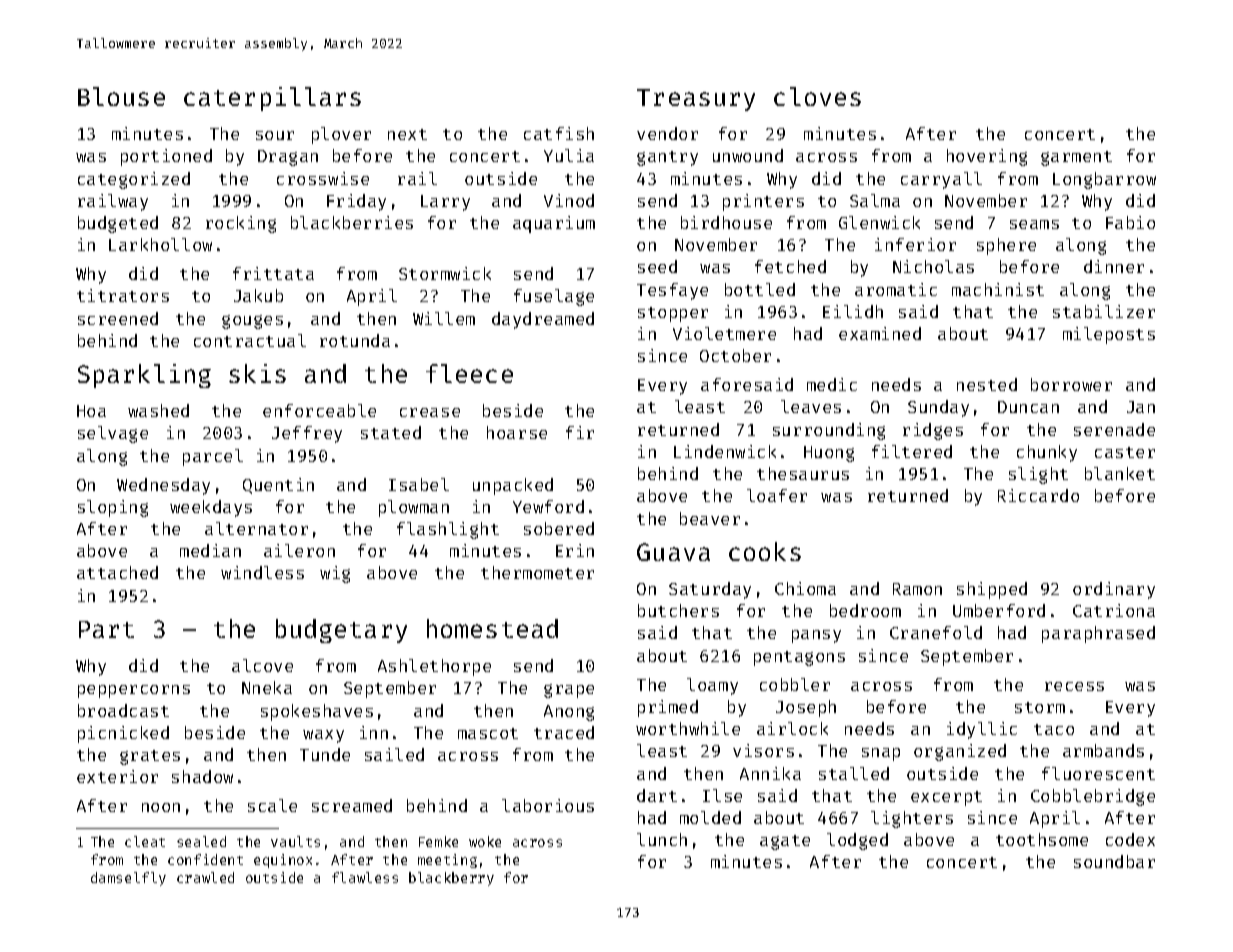  What do you see at coordinates (696, 100) in the image?
I see `Treasury` at bounding box center [696, 100].
